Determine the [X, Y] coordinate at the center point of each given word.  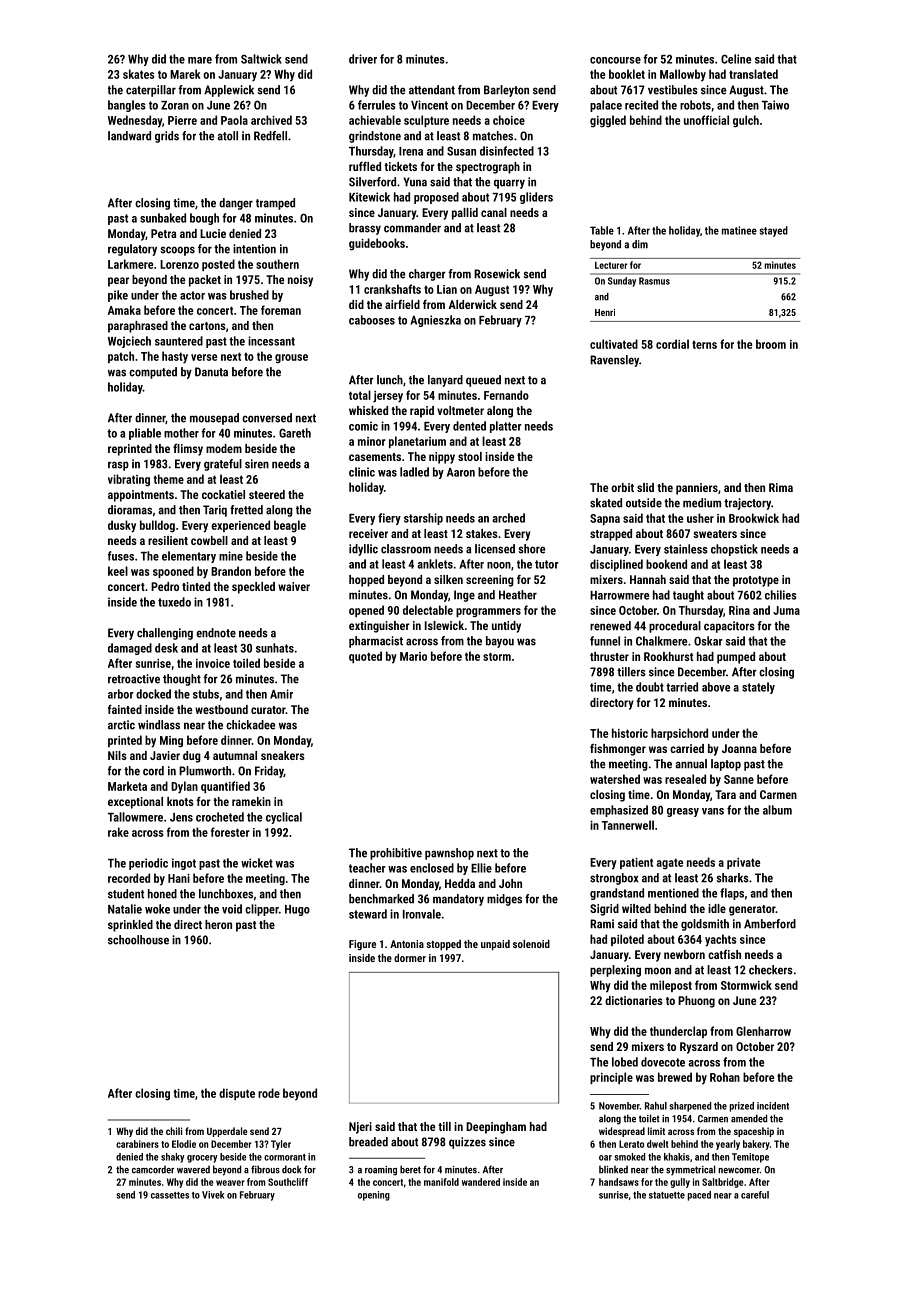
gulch [746, 121]
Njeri [360, 1128]
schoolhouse [138, 940]
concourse [615, 60]
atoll [227, 136]
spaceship [754, 1132]
